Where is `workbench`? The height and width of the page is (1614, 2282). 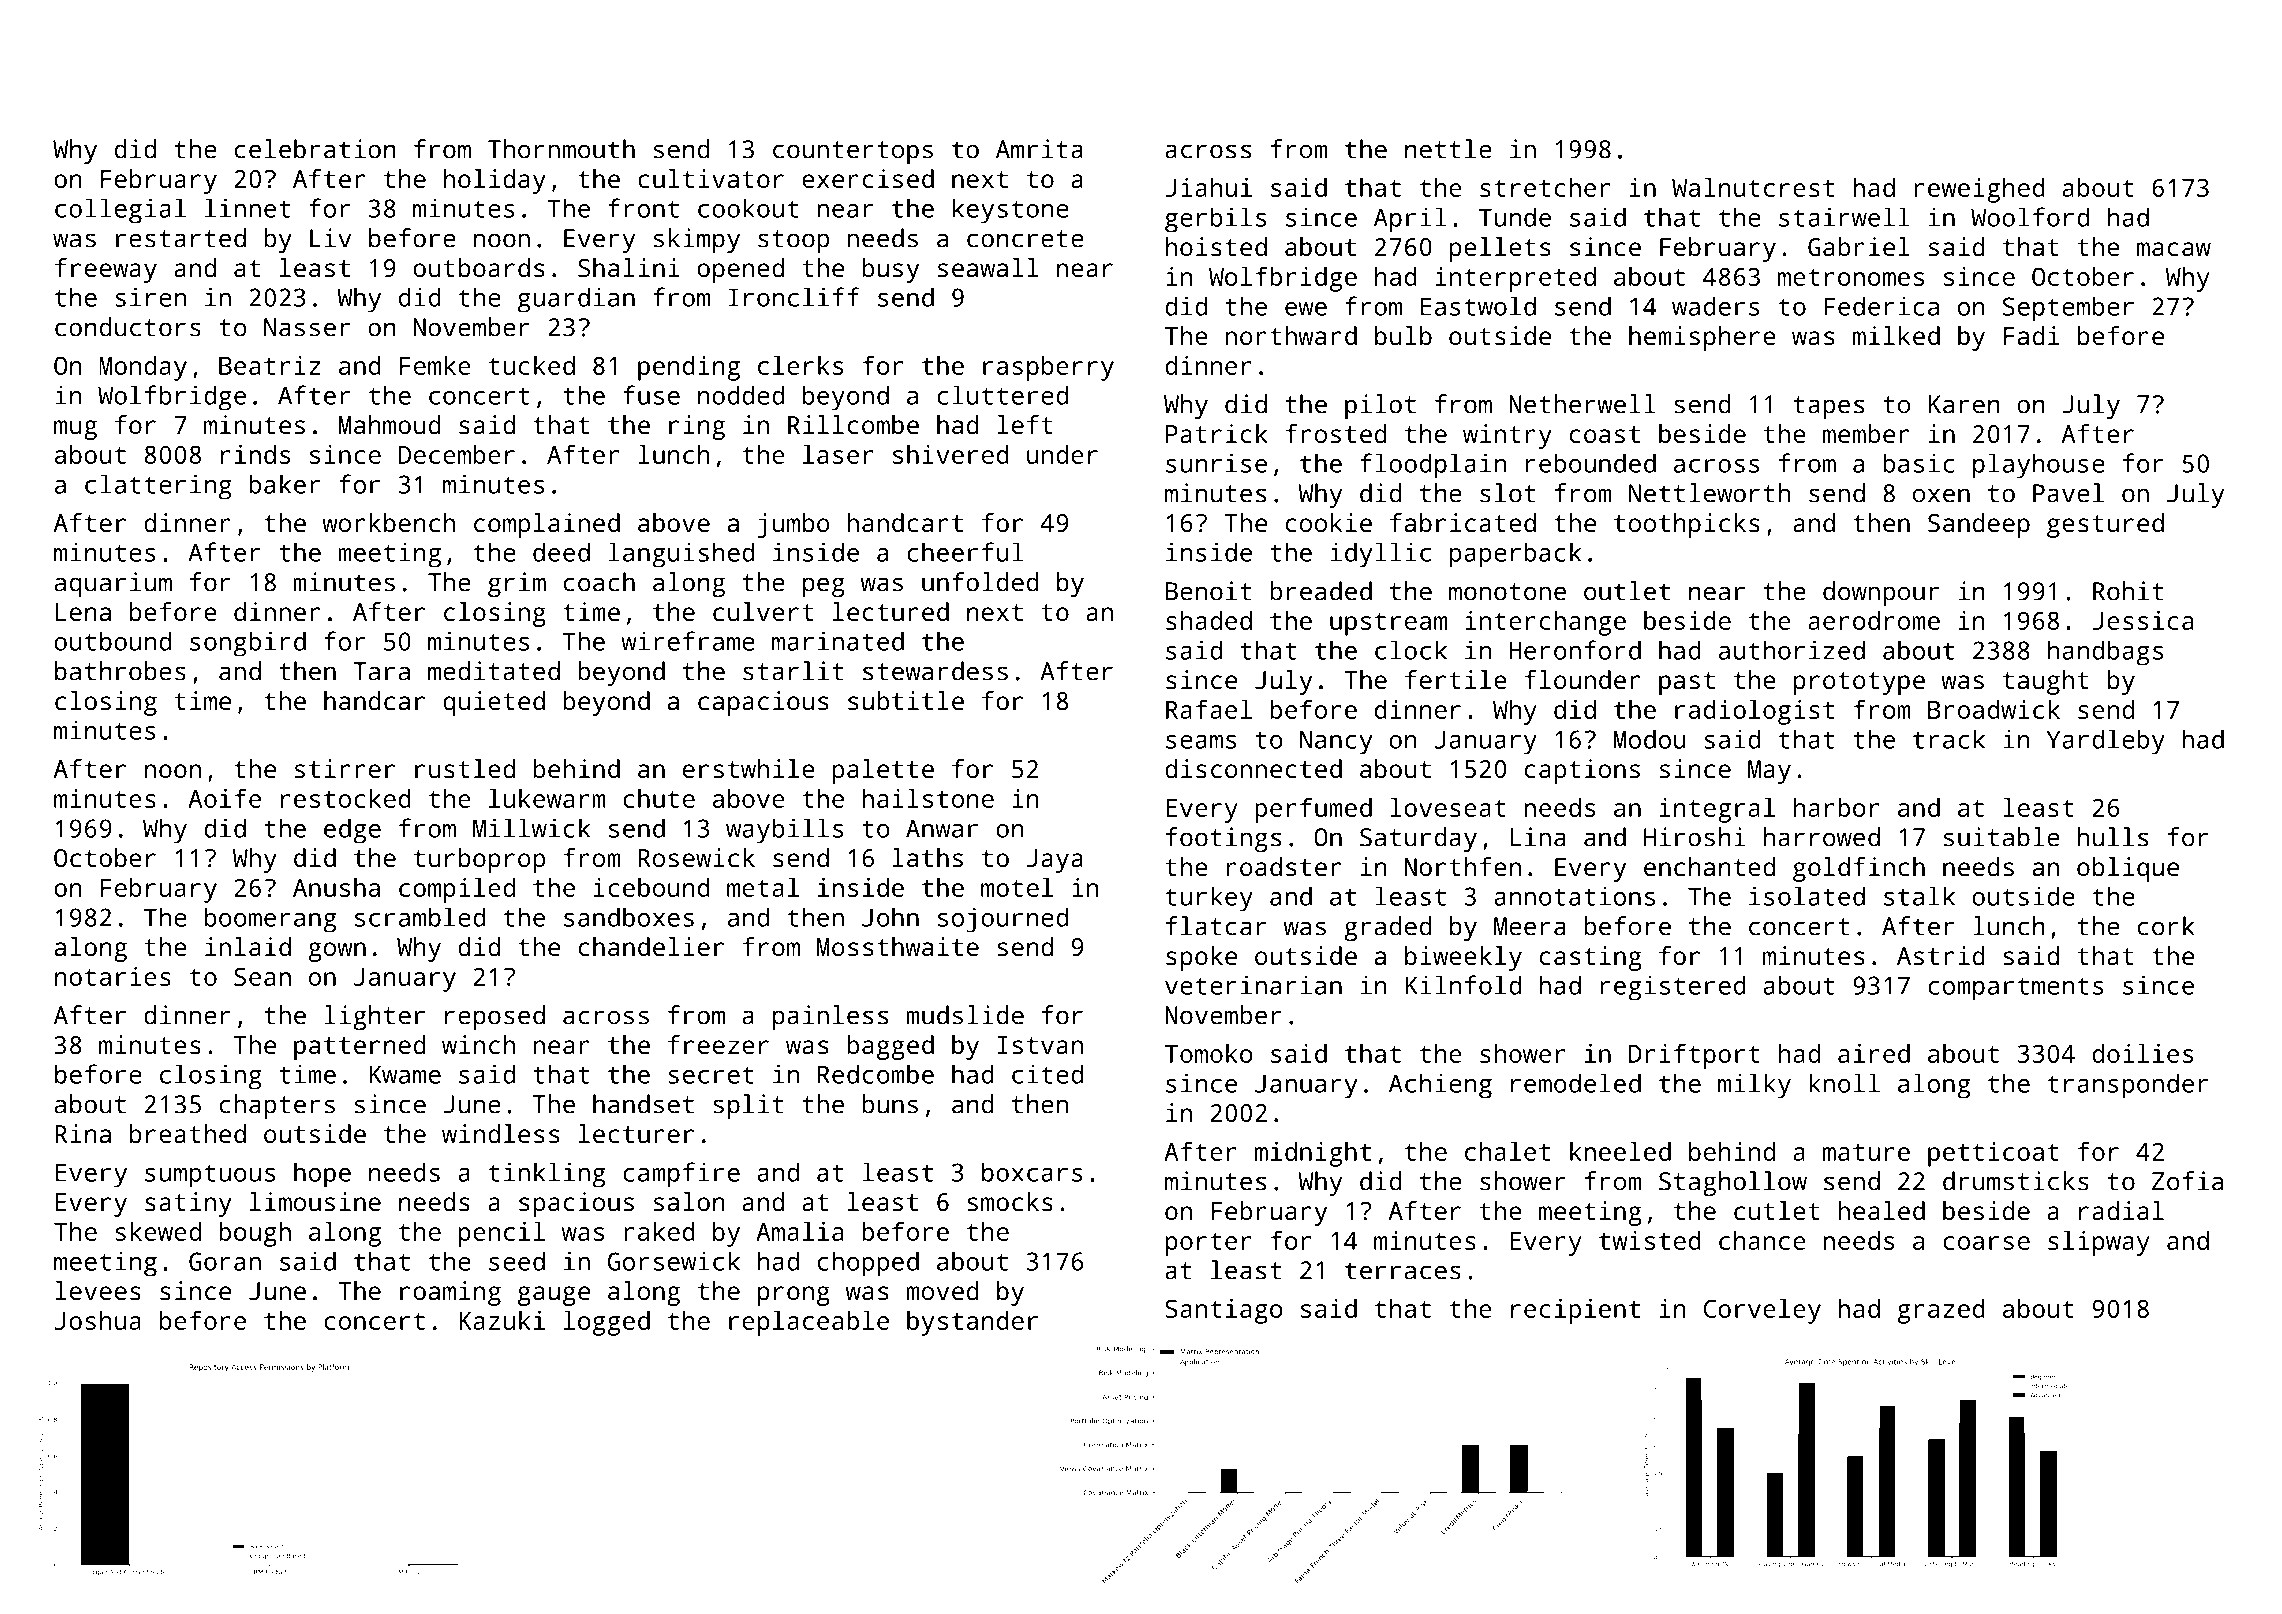 workbench is located at coordinates (388, 522).
